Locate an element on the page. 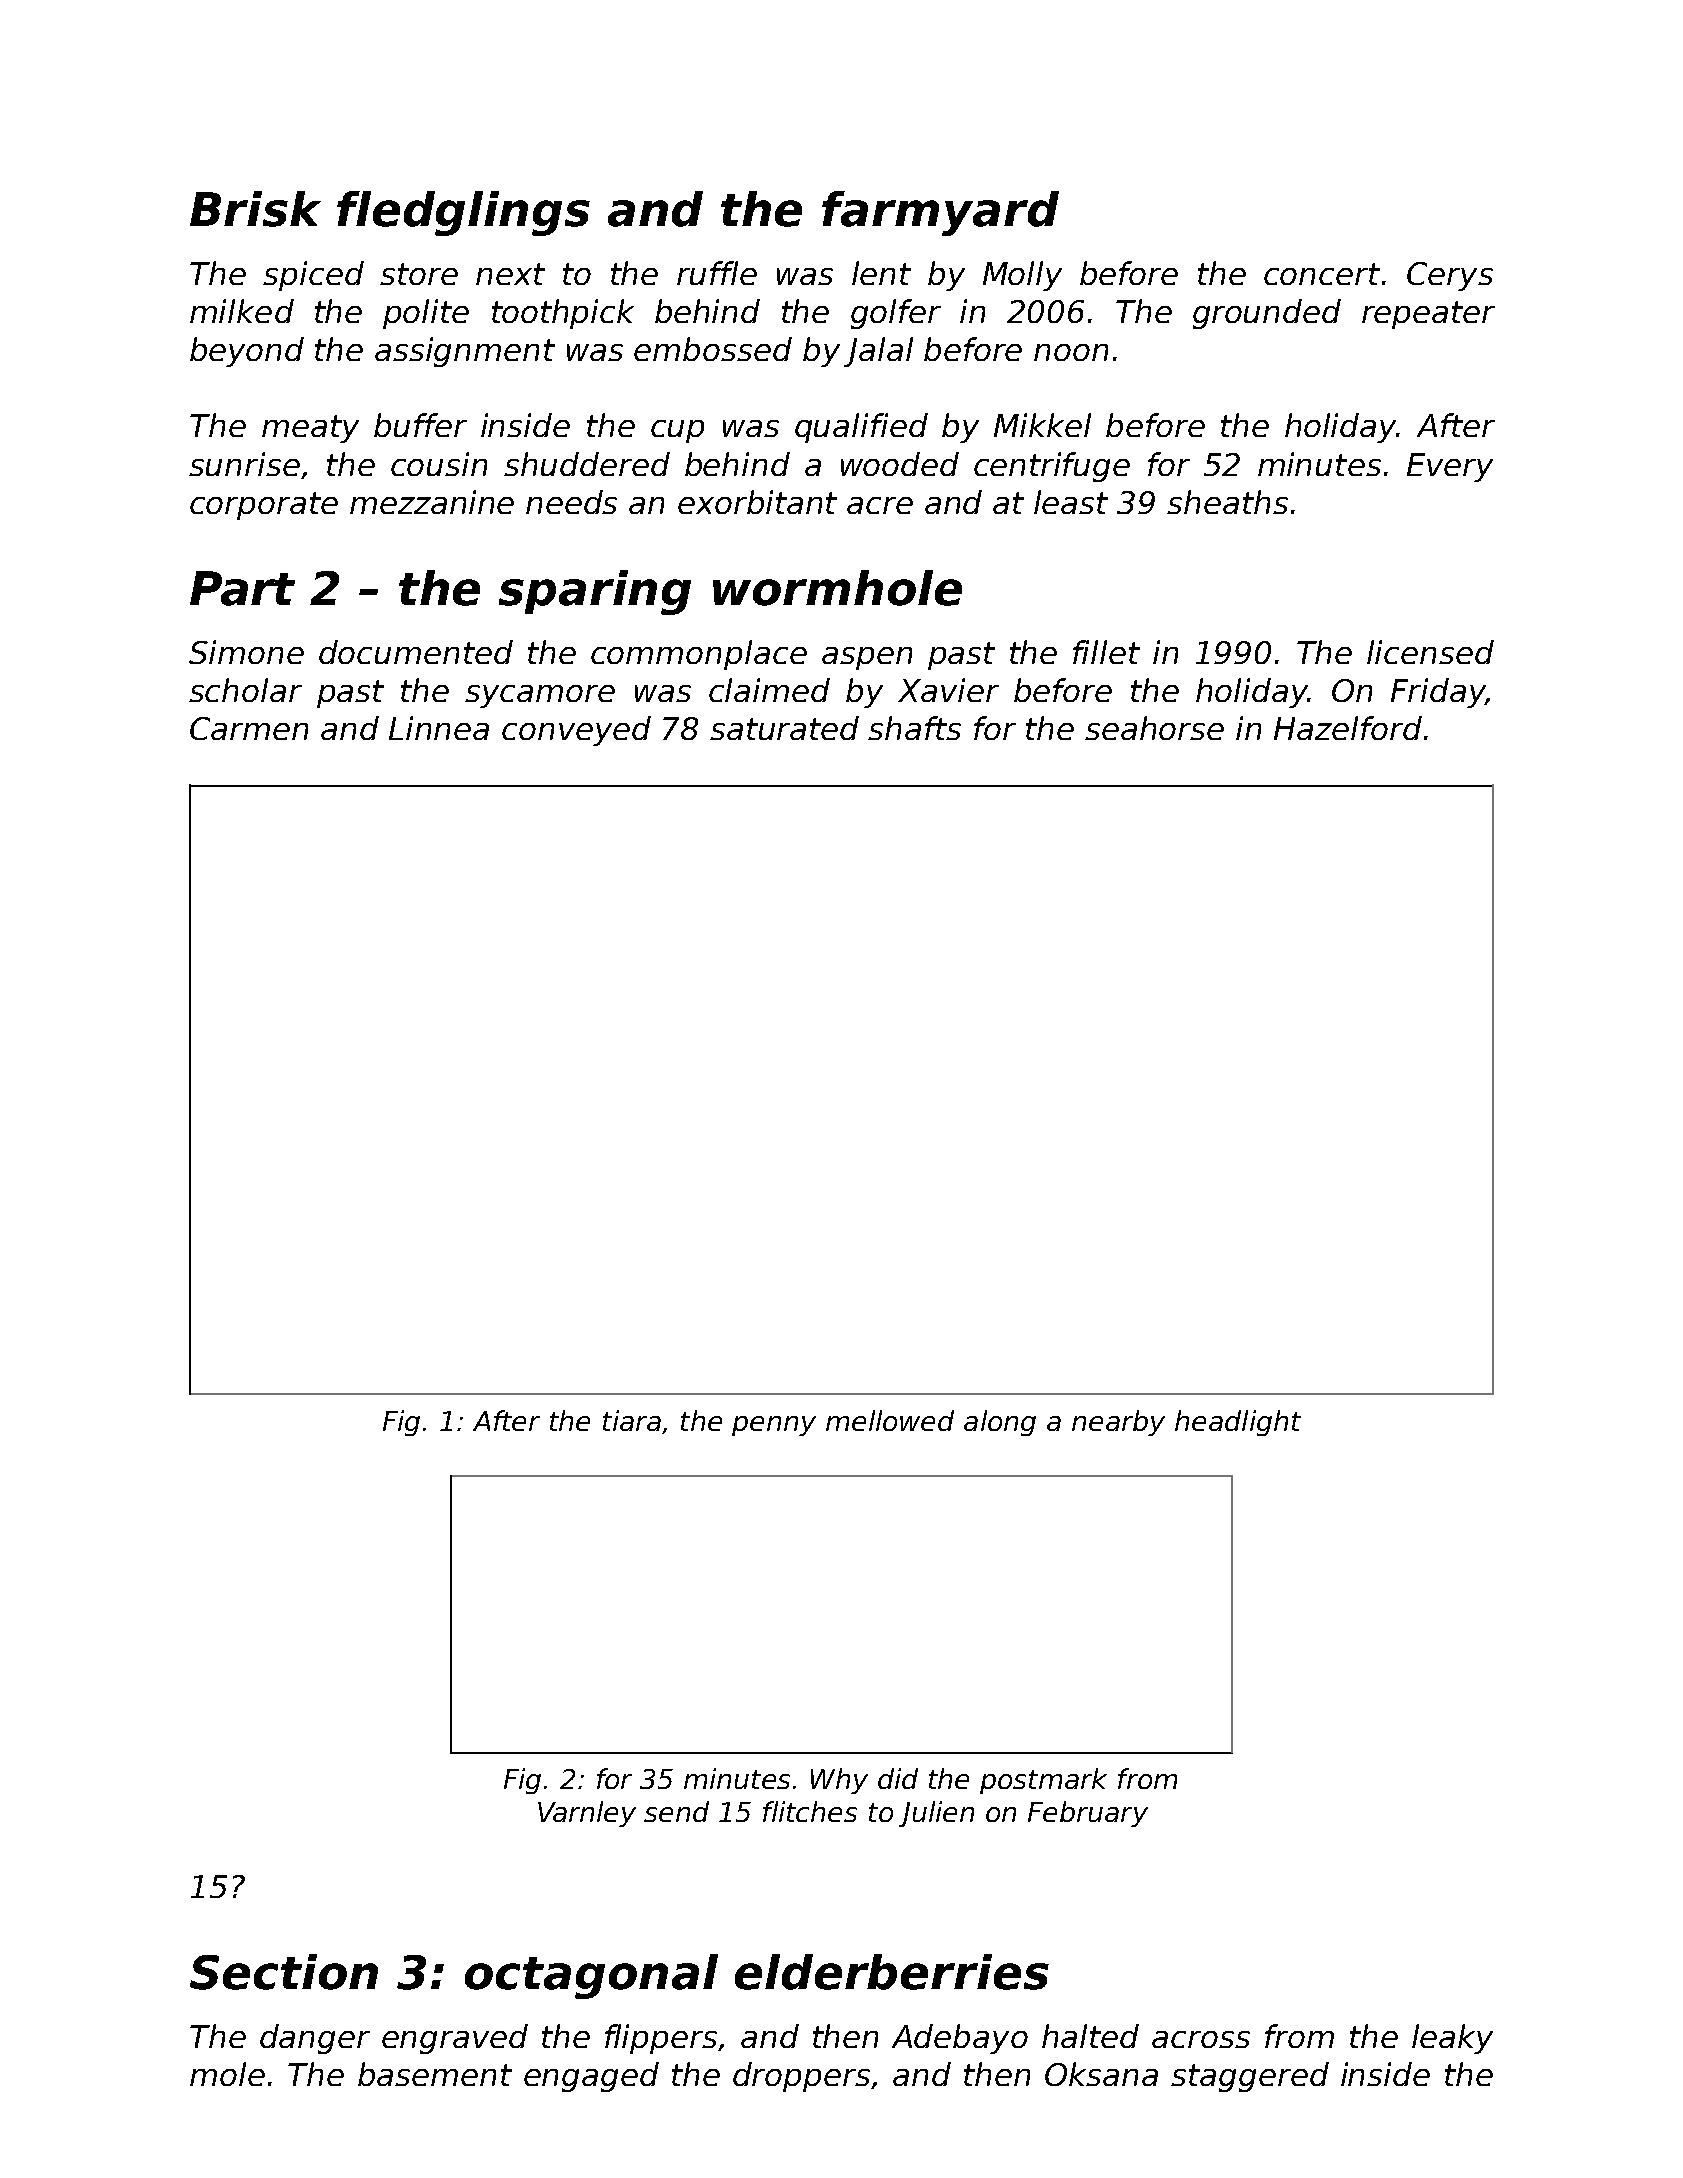 The image size is (1683, 2178). leaky is located at coordinates (1452, 2039).
